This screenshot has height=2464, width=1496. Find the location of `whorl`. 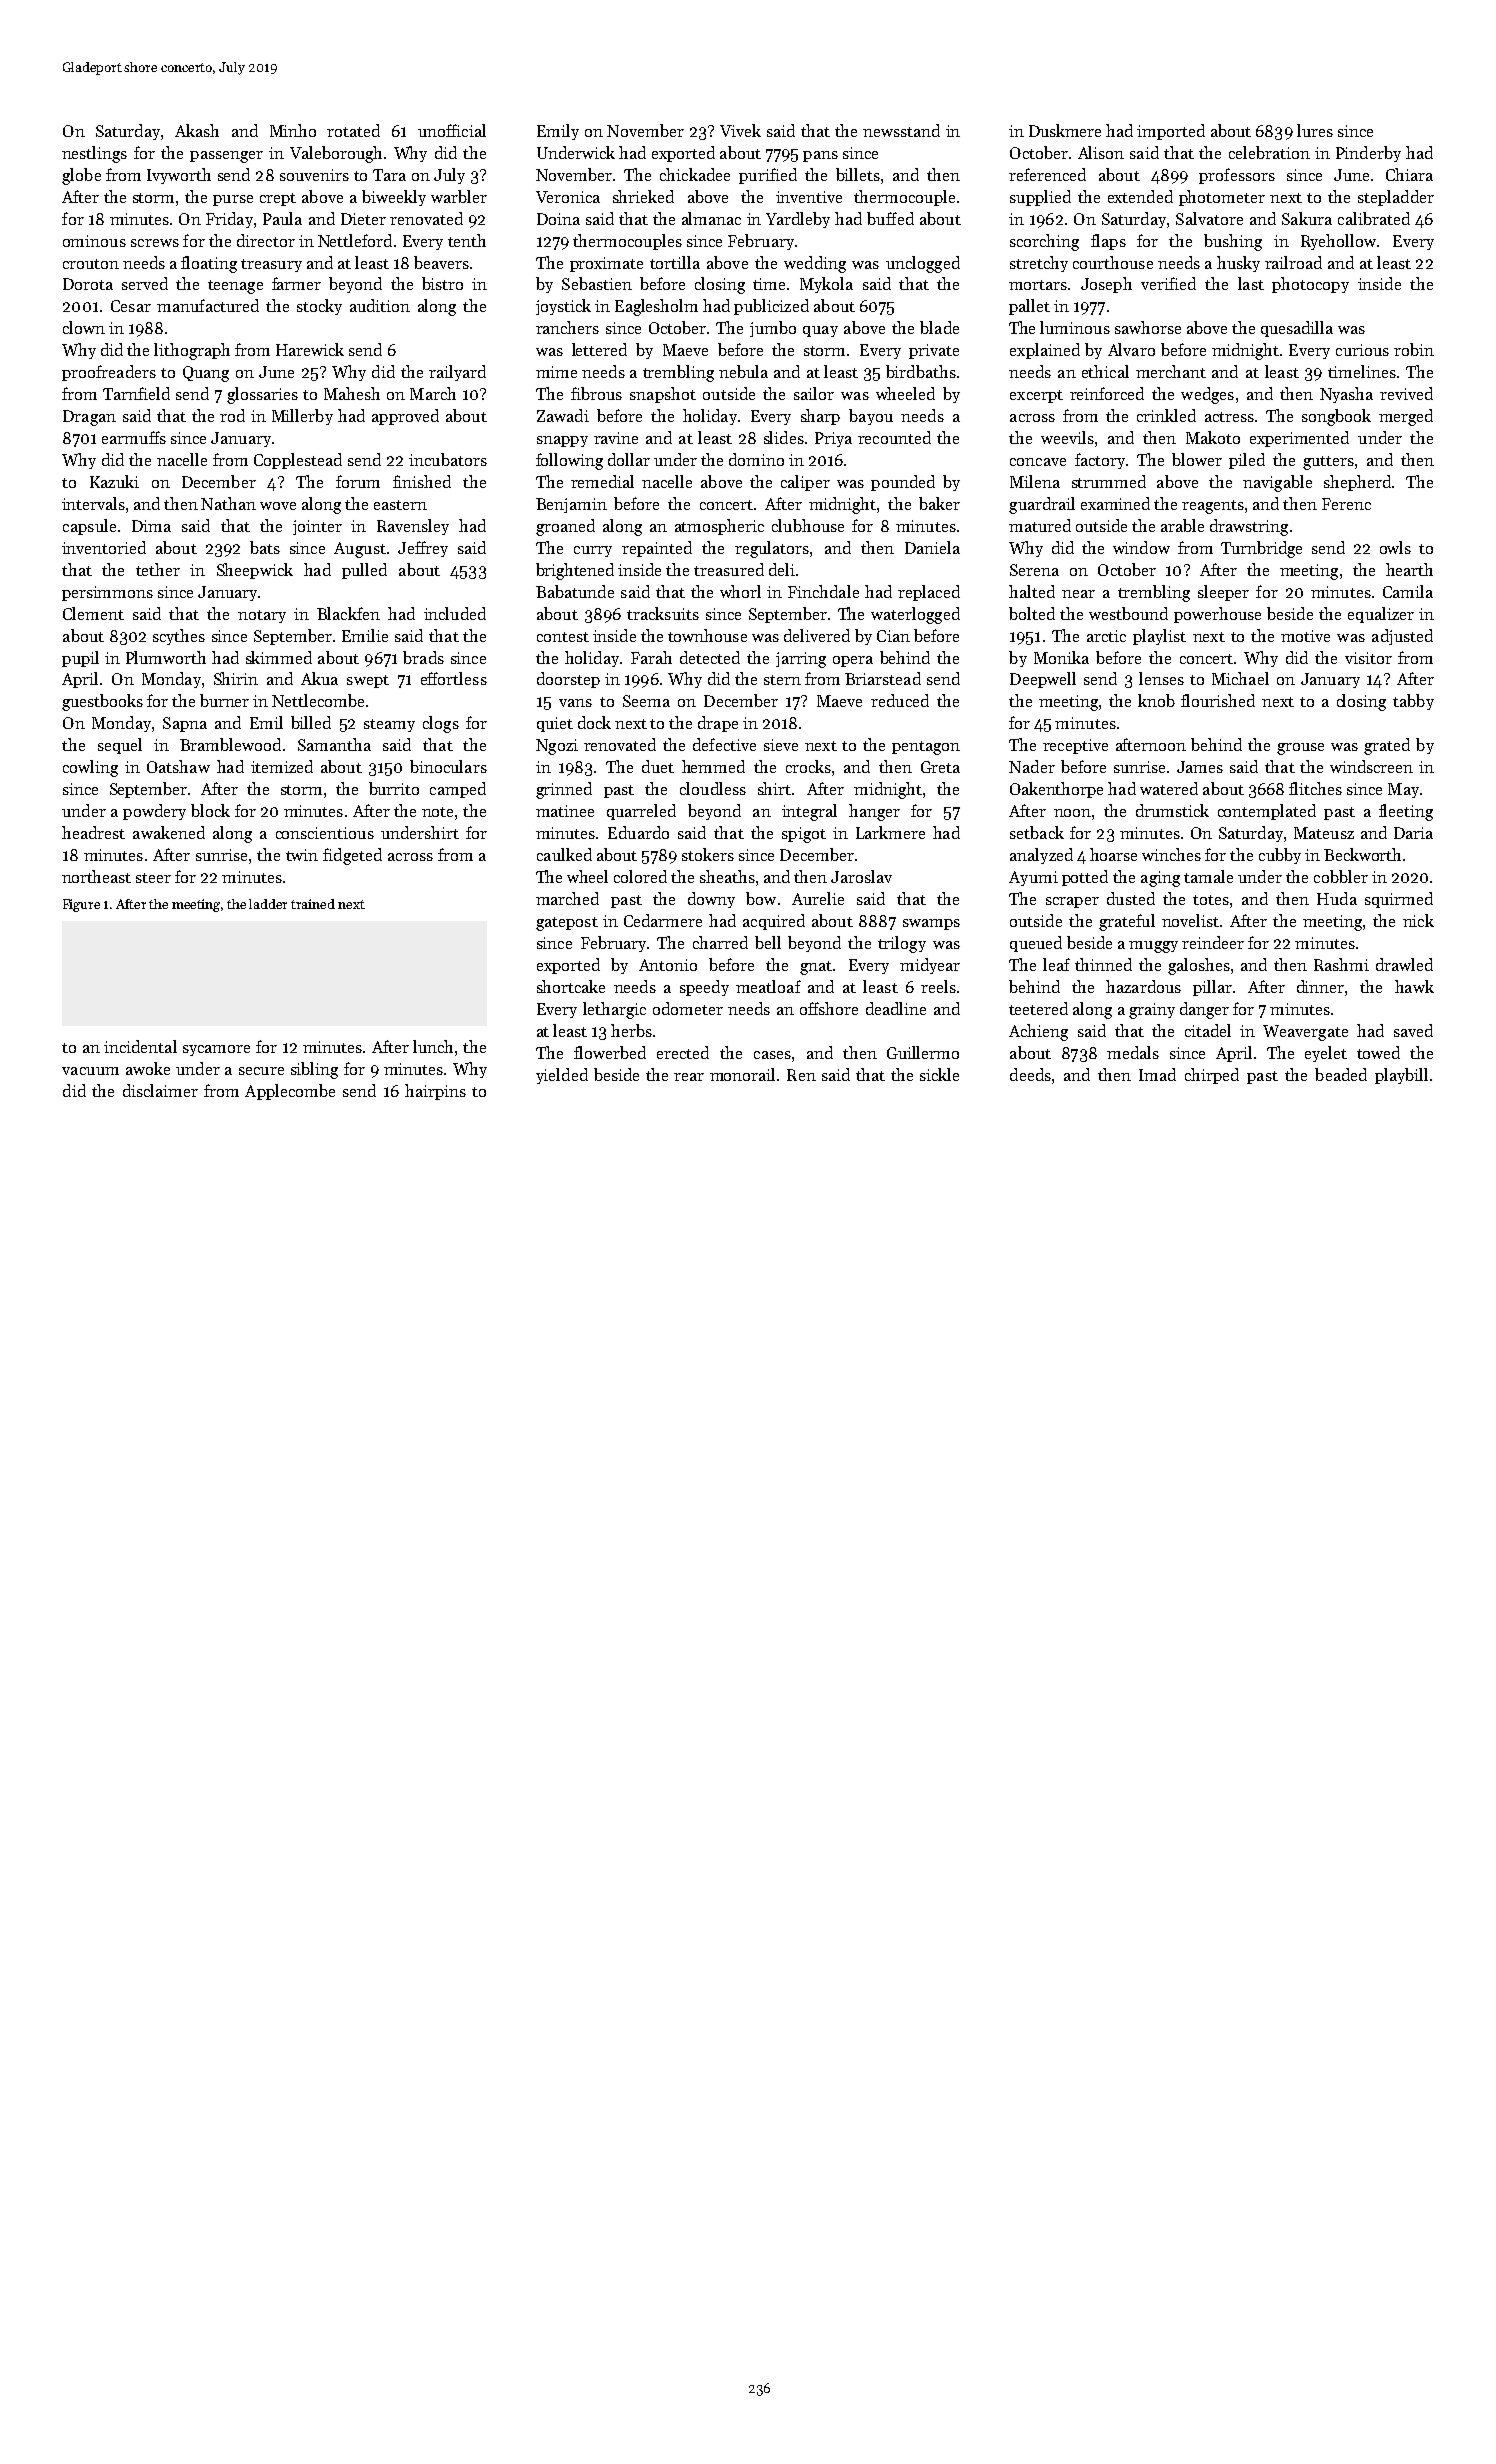

whorl is located at coordinates (740, 591).
